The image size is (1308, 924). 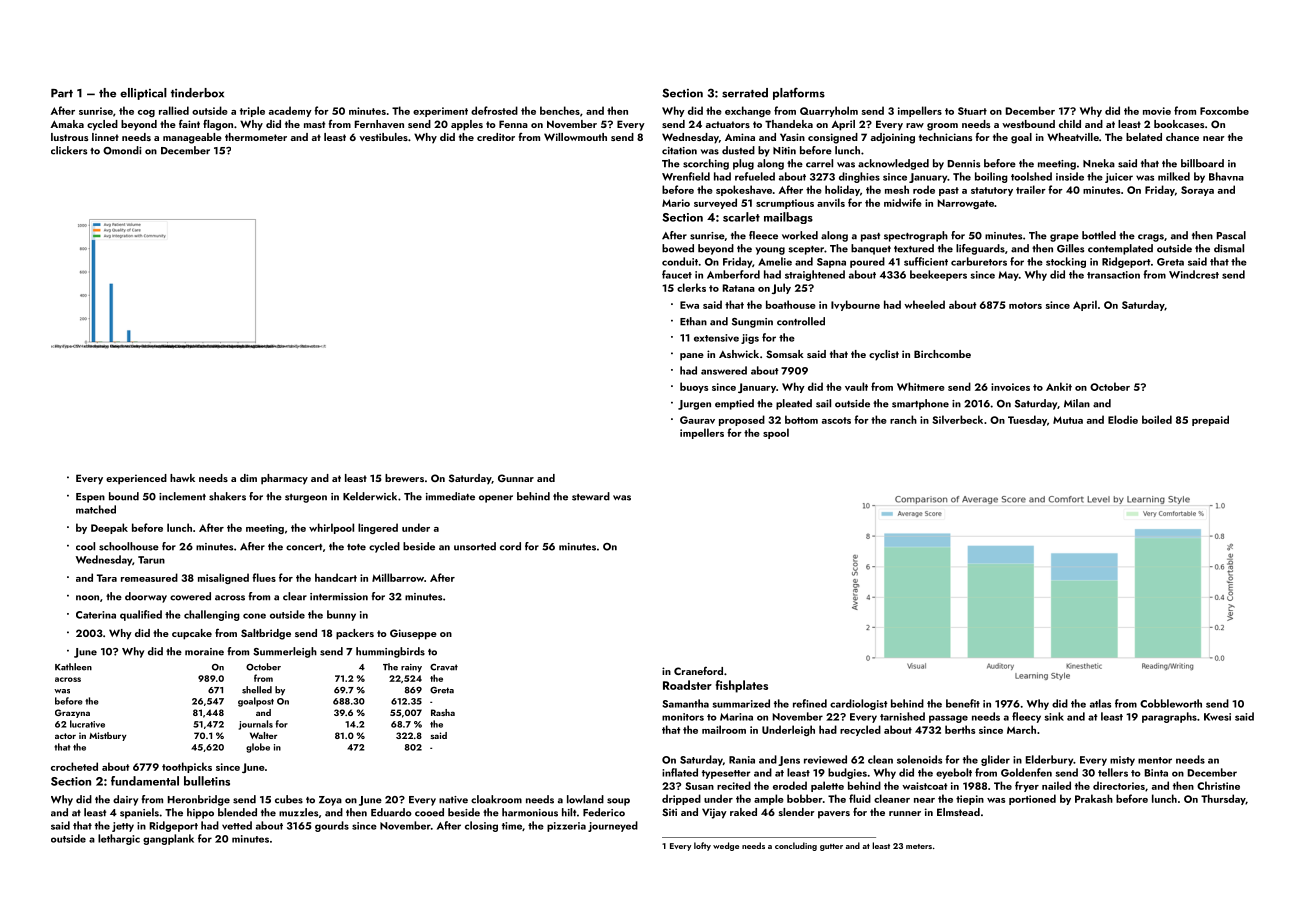 I want to click on Rasha, so click(x=443, y=712).
